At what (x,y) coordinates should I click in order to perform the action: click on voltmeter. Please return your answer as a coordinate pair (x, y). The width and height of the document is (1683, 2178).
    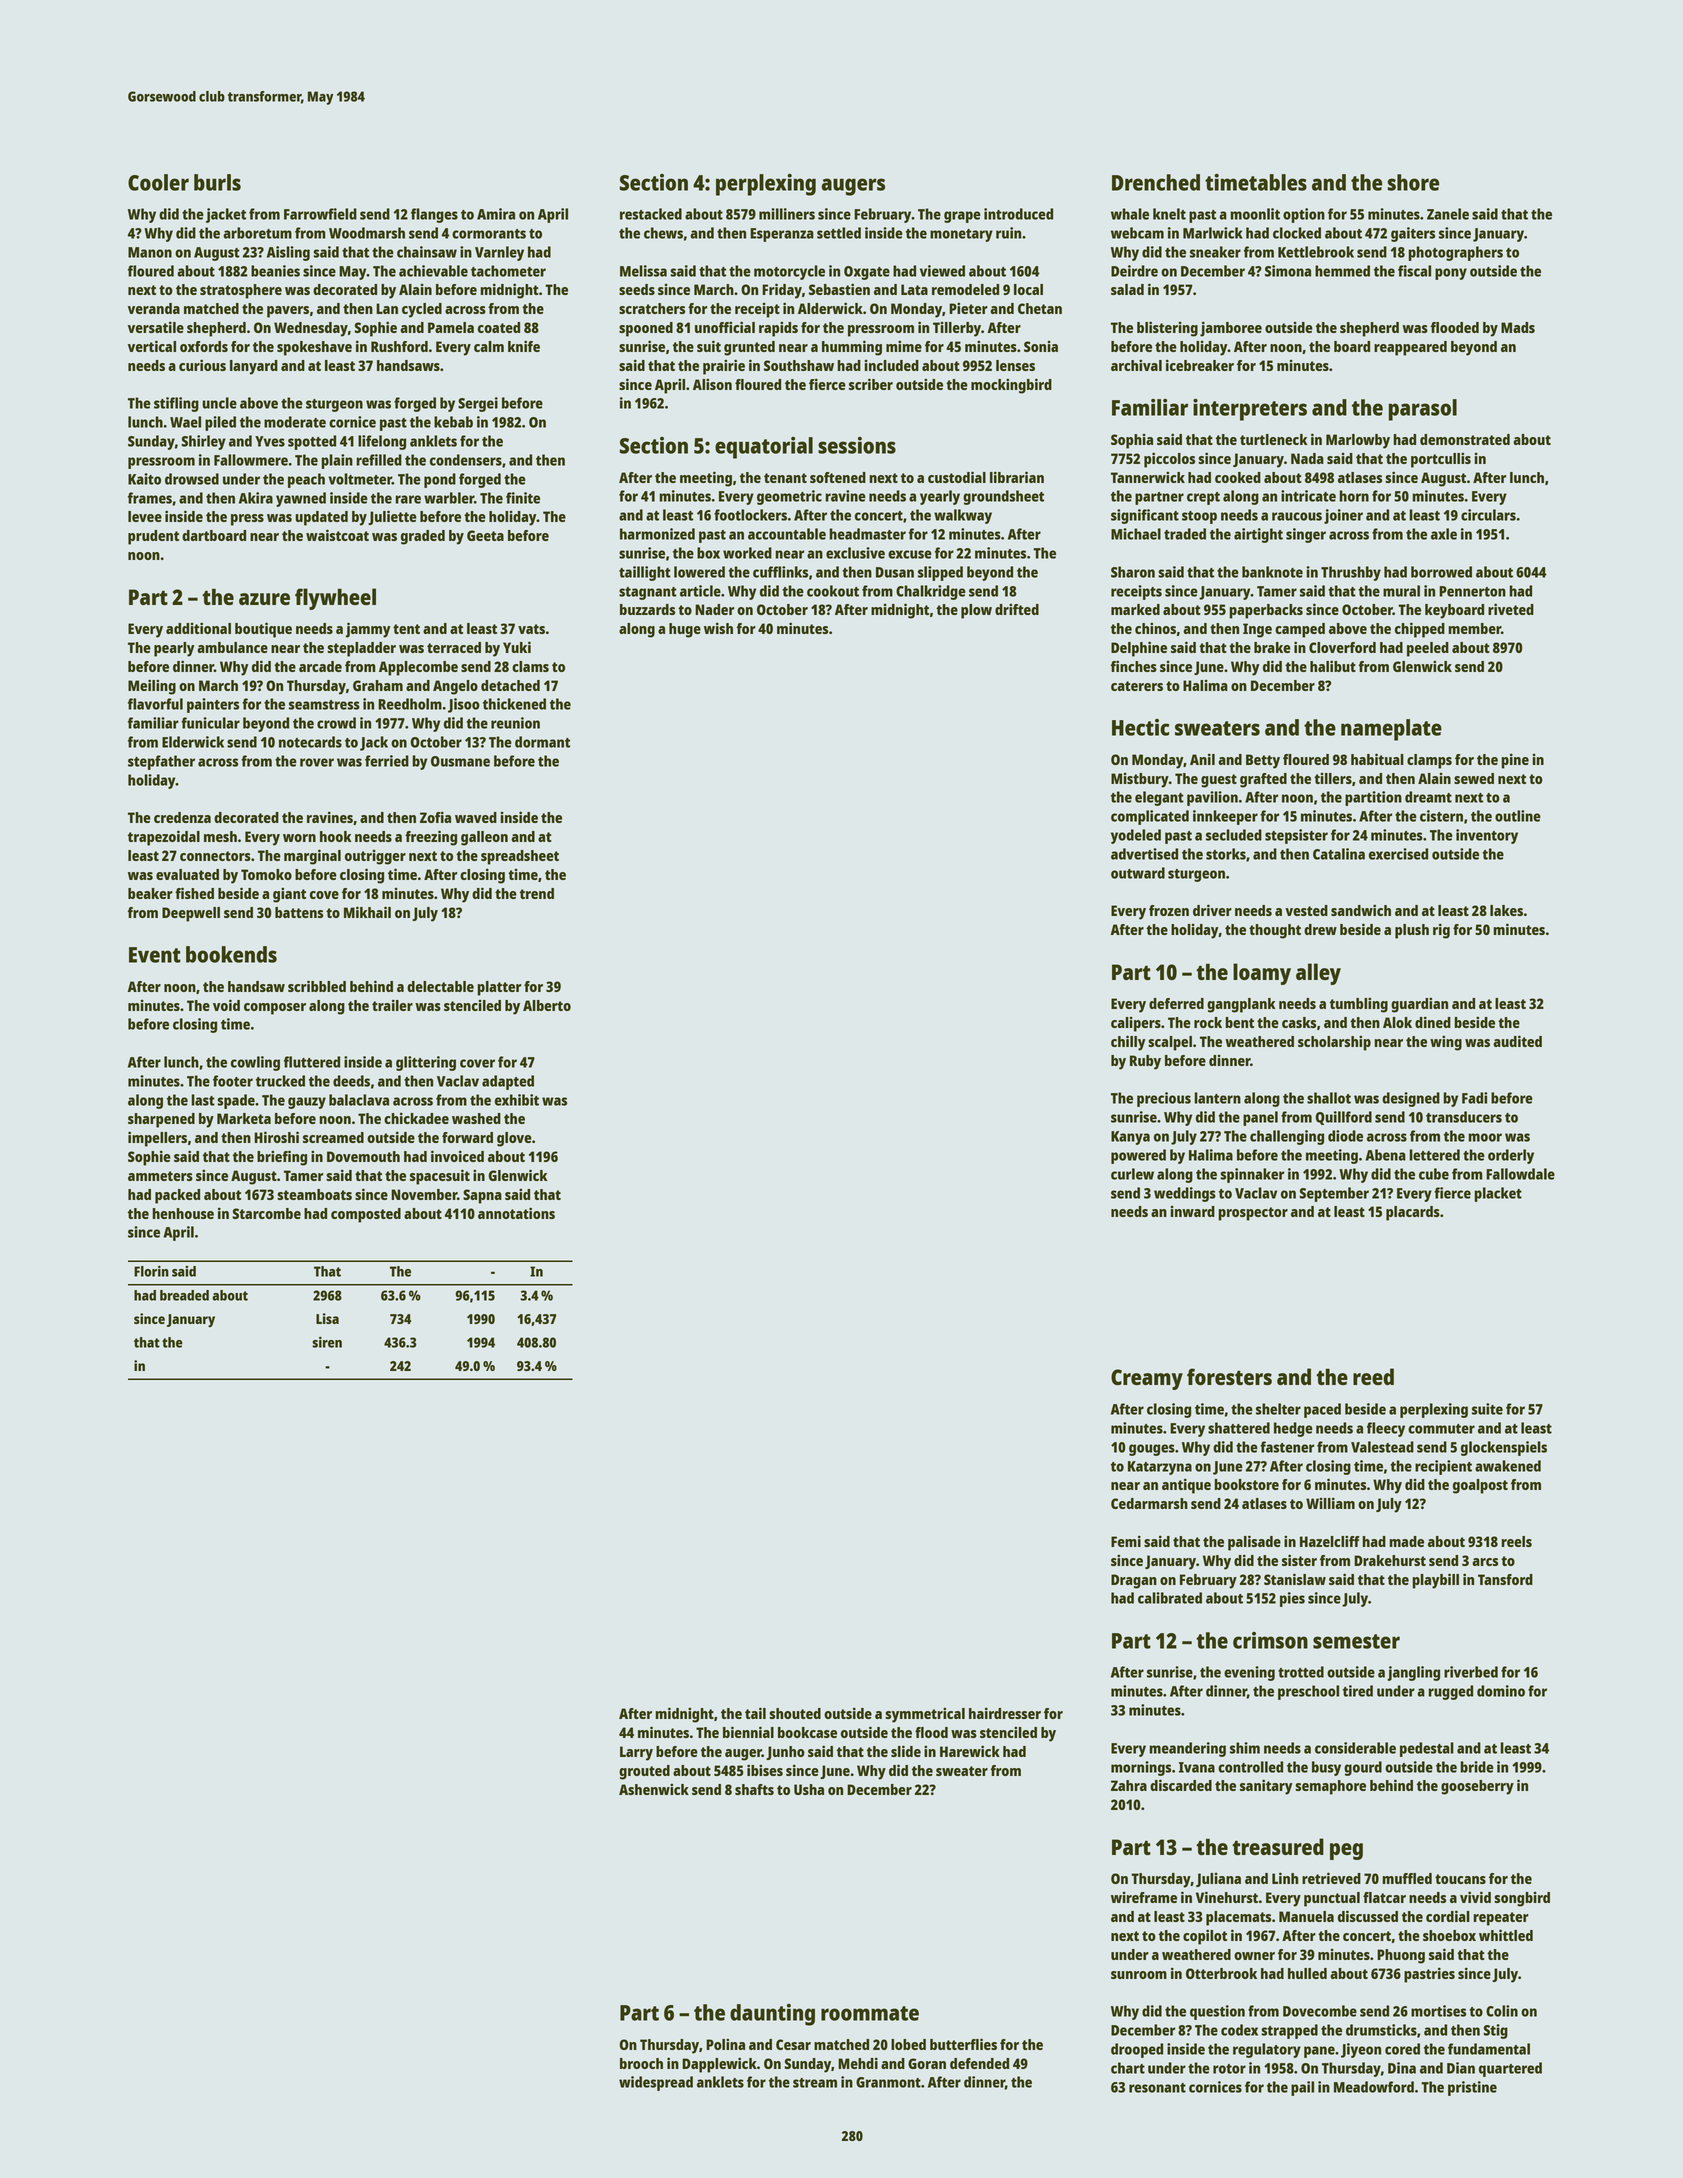
    Looking at the image, I should click on (360, 479).
